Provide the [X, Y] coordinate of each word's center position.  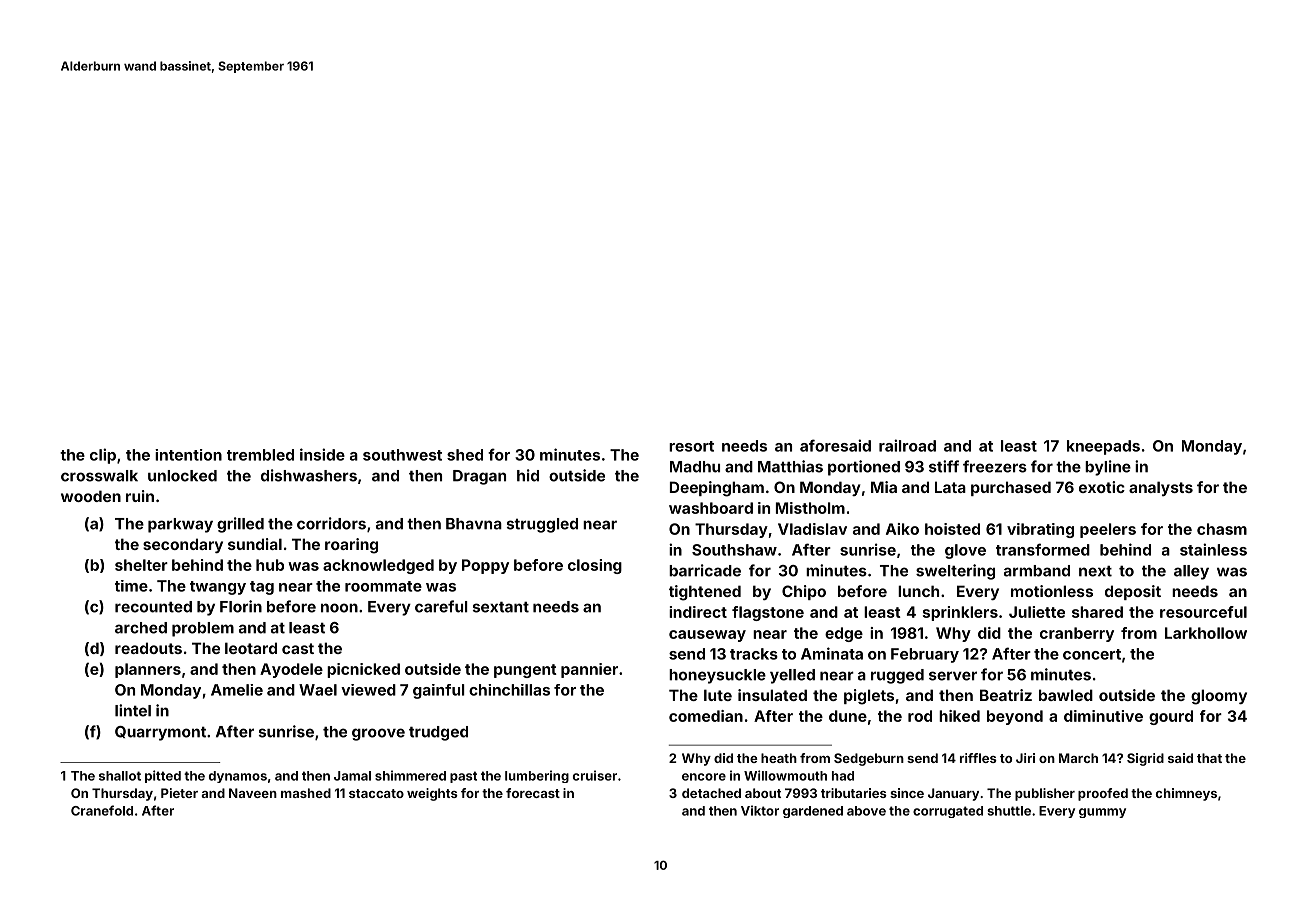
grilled [240, 525]
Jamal [352, 776]
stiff [944, 466]
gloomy [1219, 697]
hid [528, 475]
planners [148, 670]
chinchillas [509, 690]
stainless [1213, 549]
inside [322, 454]
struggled [542, 525]
